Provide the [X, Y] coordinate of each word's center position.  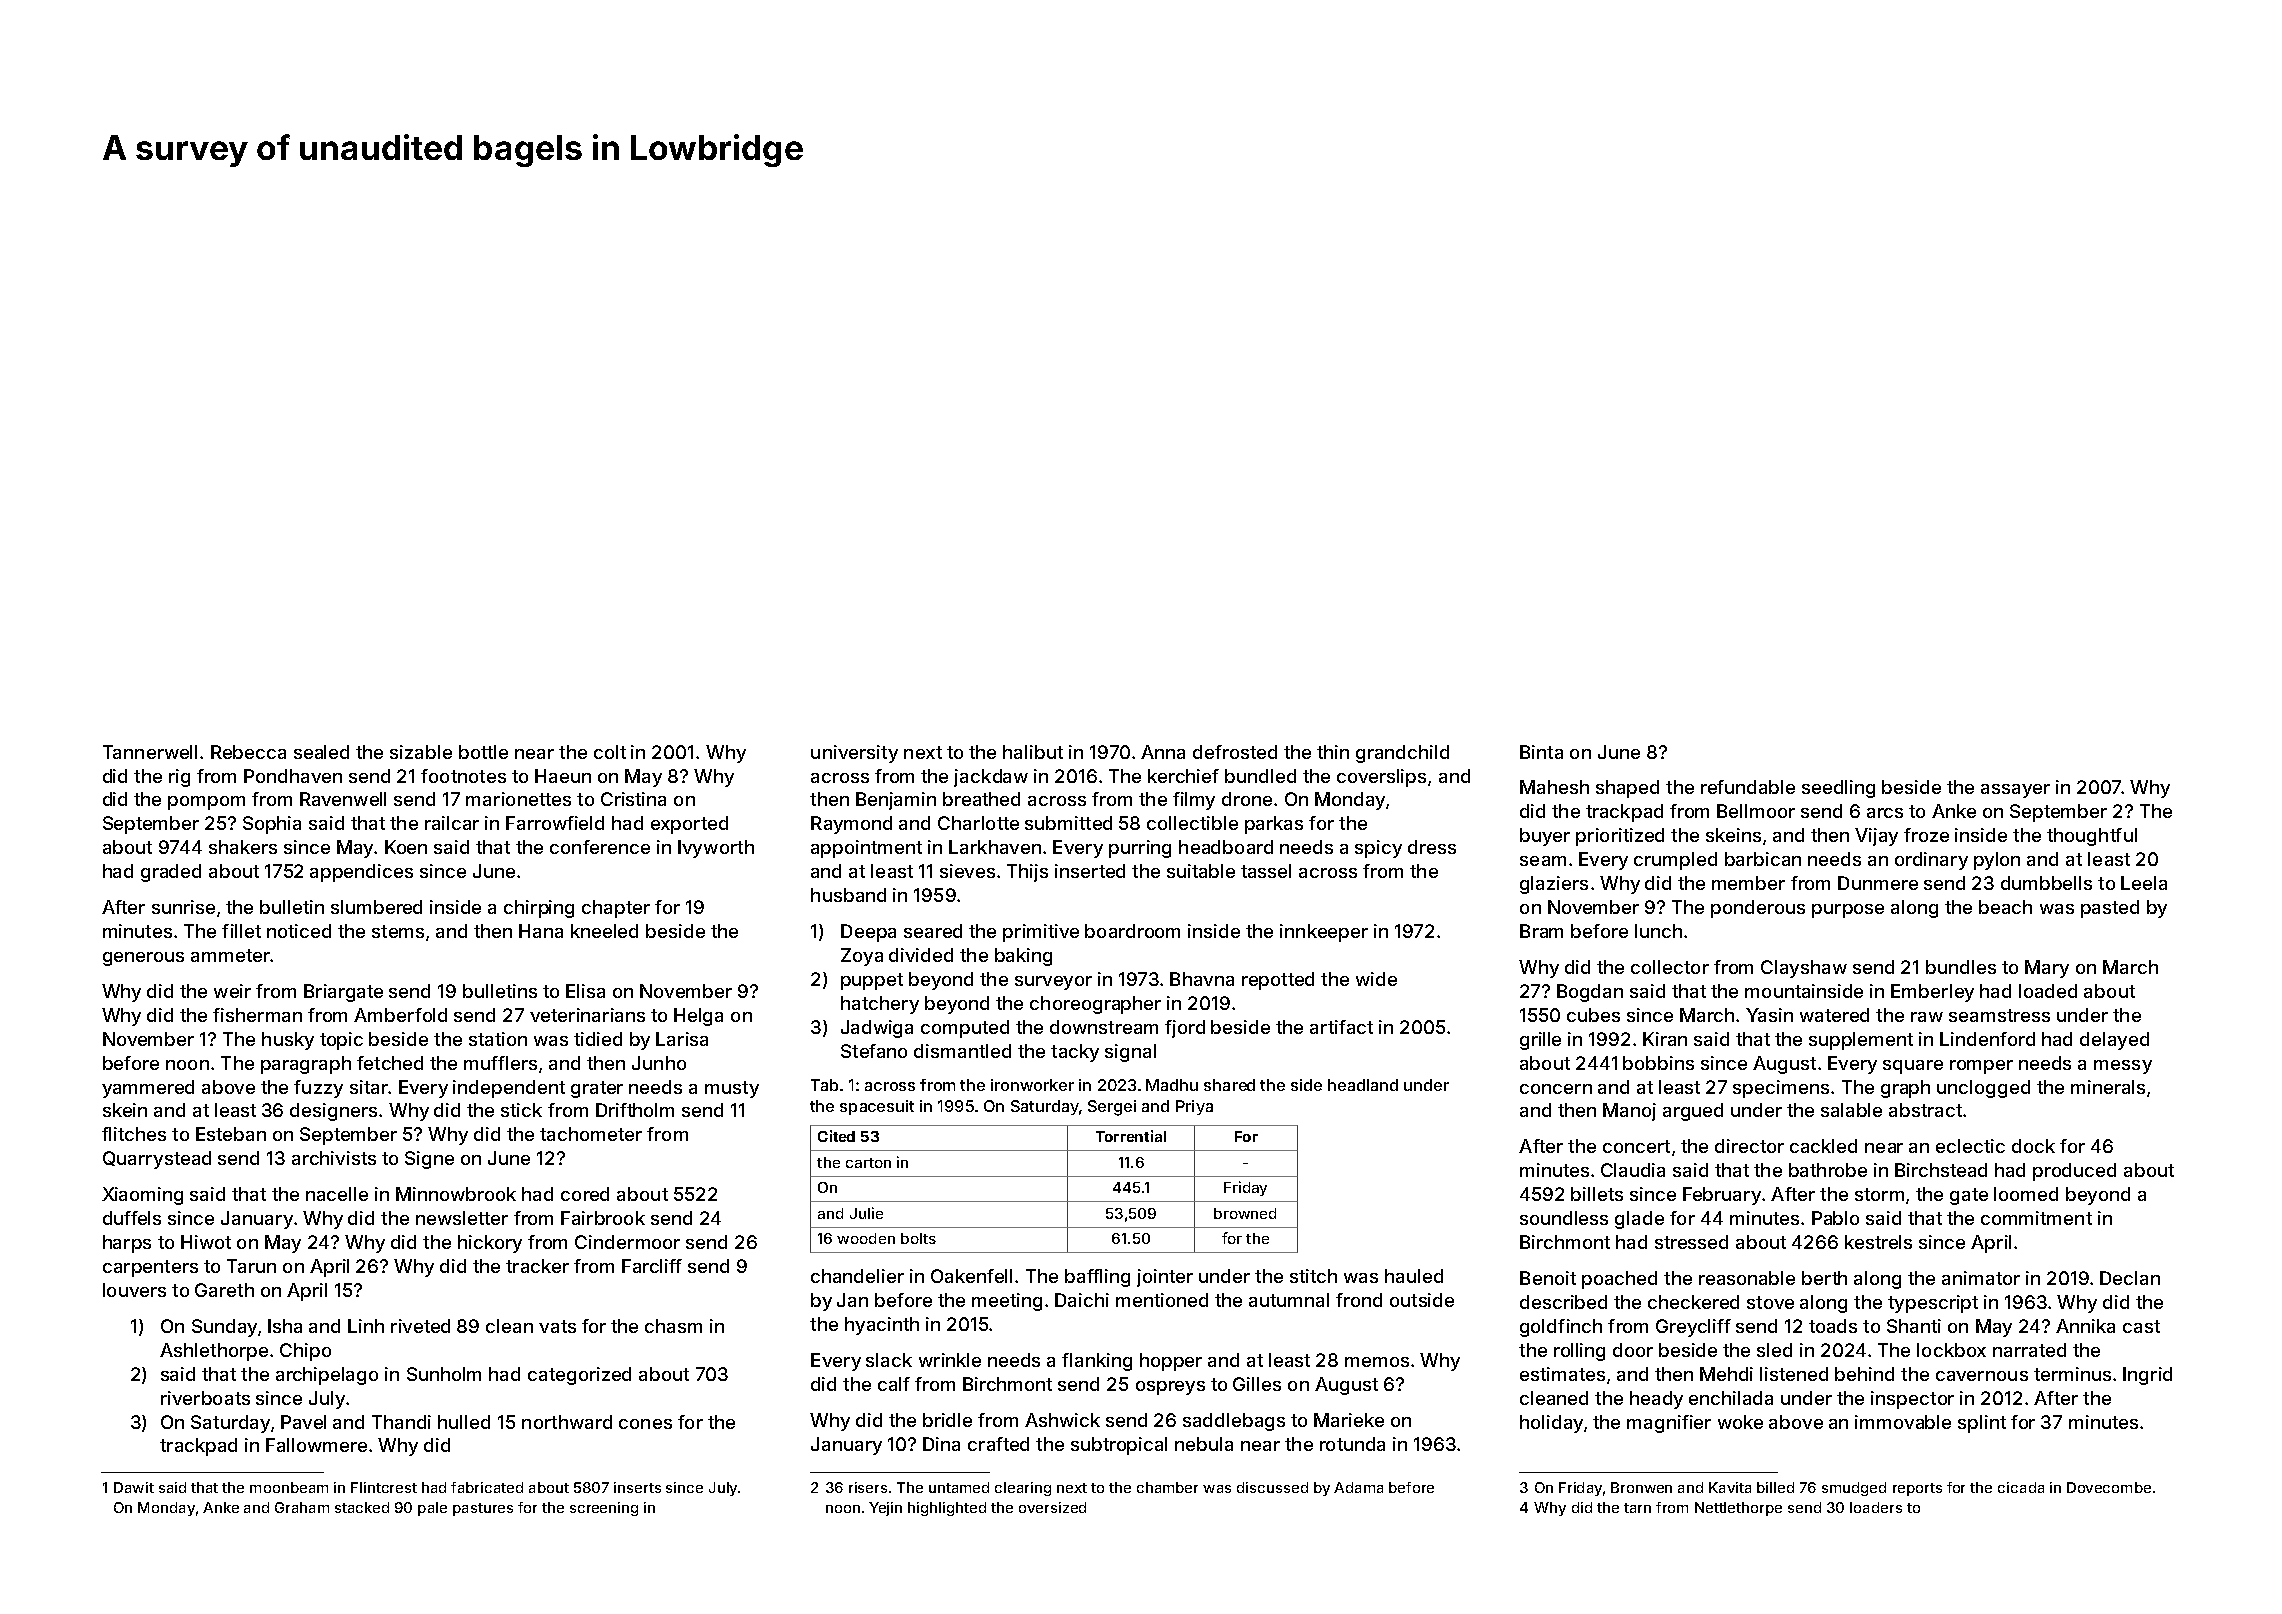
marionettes [518, 799]
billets [1597, 1194]
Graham [302, 1507]
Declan [2130, 1278]
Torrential [1131, 1136]
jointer [1165, 1278]
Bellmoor [1756, 811]
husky [288, 1041]
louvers [134, 1290]
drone [1247, 799]
